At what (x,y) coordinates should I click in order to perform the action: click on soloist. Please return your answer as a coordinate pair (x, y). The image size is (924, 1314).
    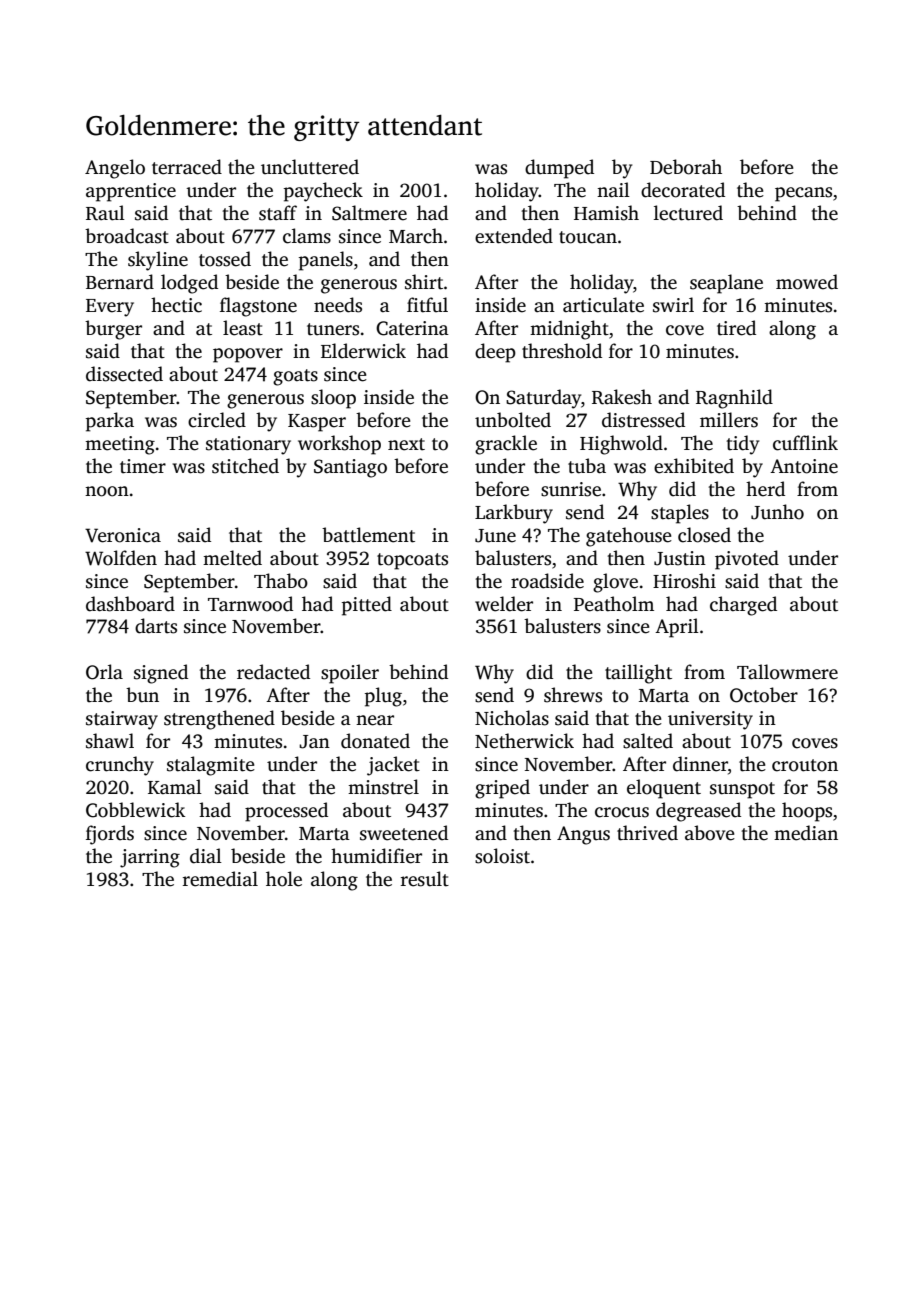
    Looking at the image, I should click on (502, 856).
